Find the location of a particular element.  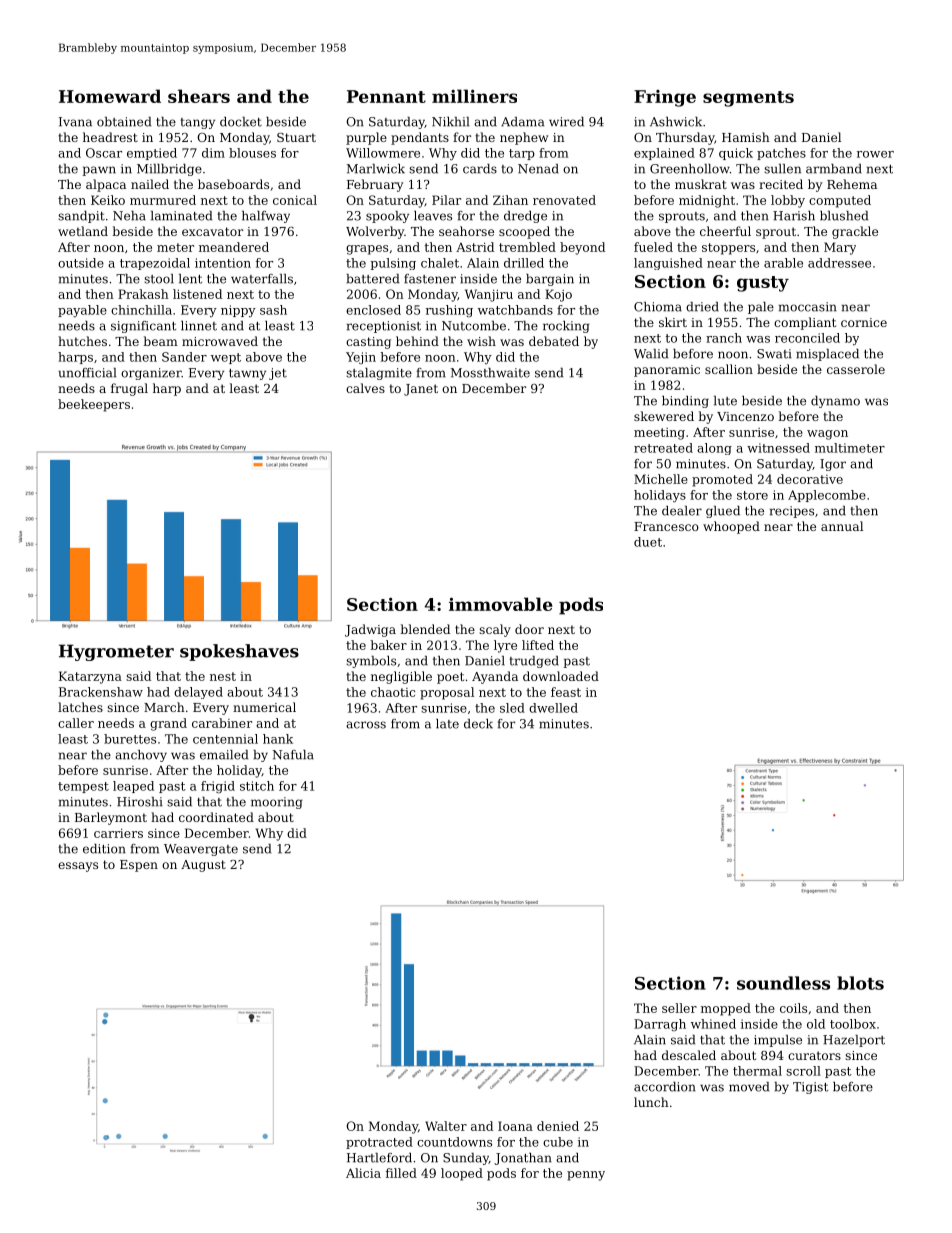

Igor is located at coordinates (833, 465).
